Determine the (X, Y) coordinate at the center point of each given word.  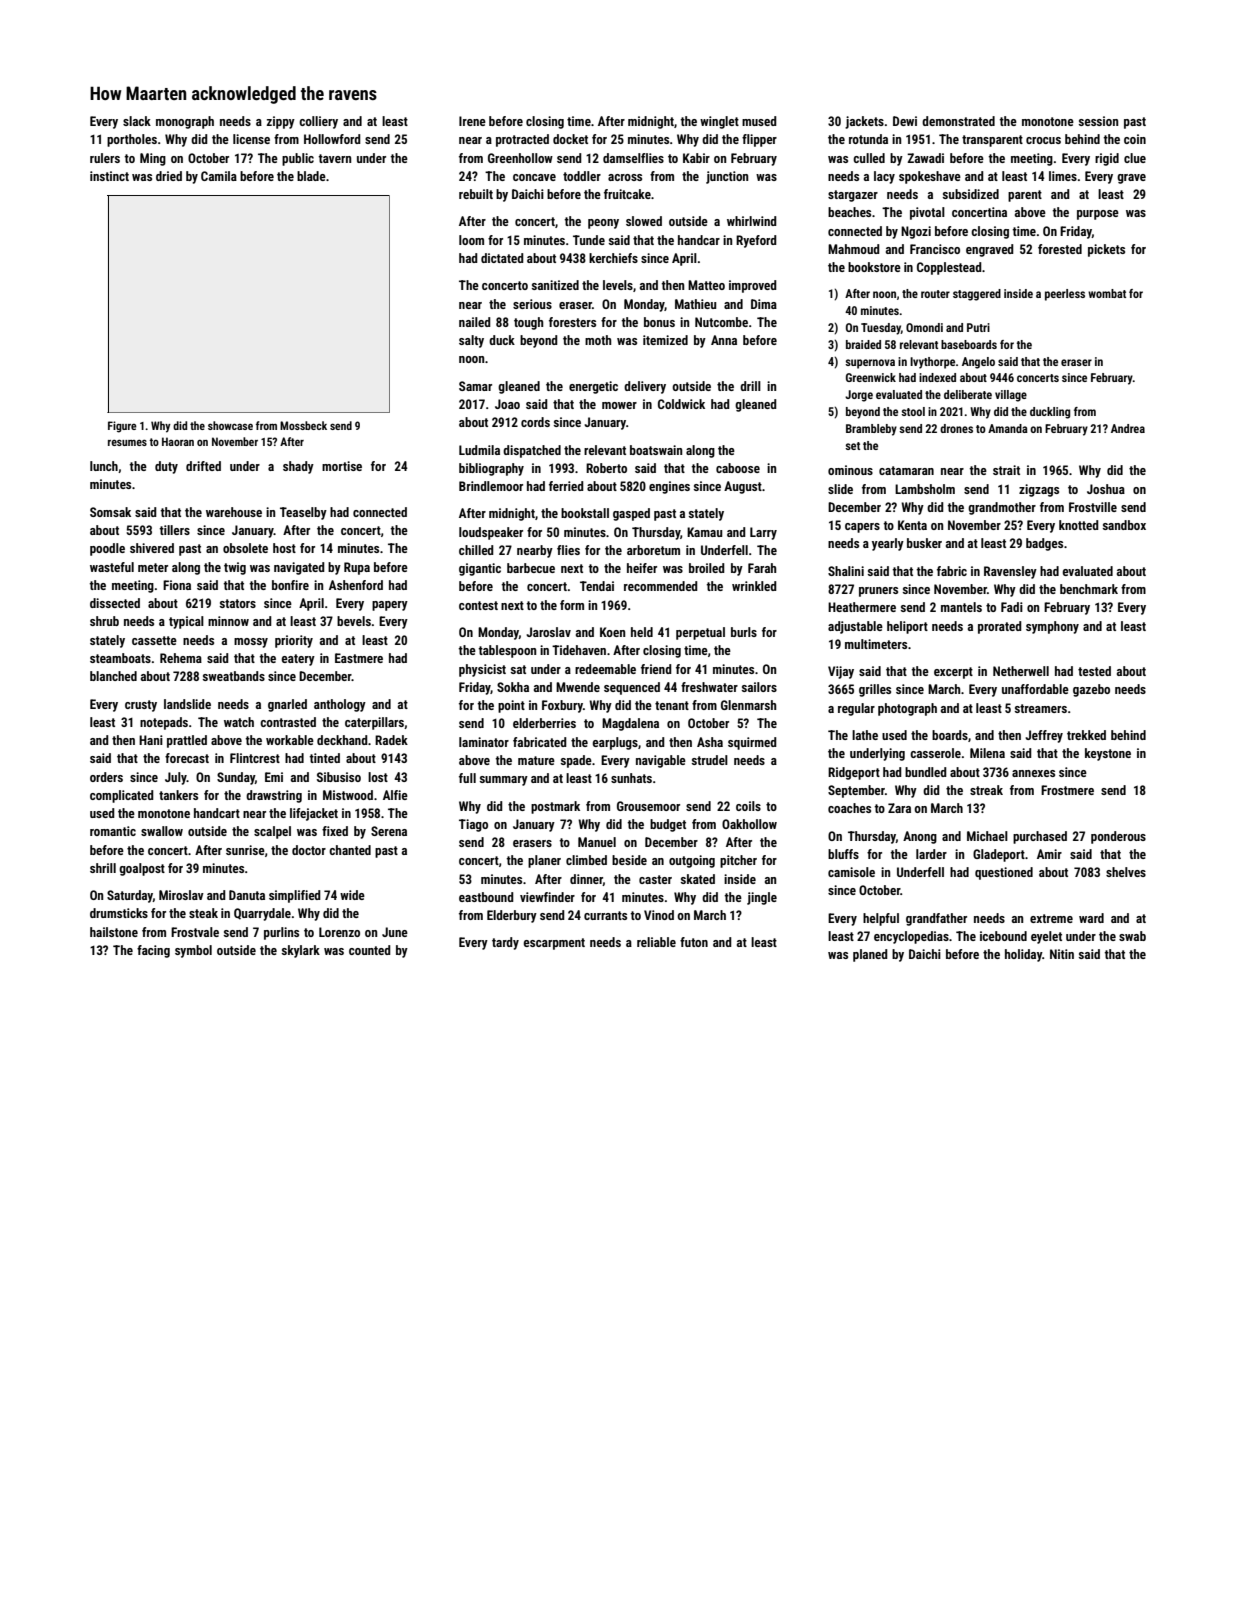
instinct (109, 176)
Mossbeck (303, 425)
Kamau (704, 532)
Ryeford (756, 241)
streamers (1041, 708)
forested (1060, 249)
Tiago (473, 825)
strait (1006, 470)
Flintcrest (255, 758)
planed (870, 955)
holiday (1023, 955)
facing (153, 951)
